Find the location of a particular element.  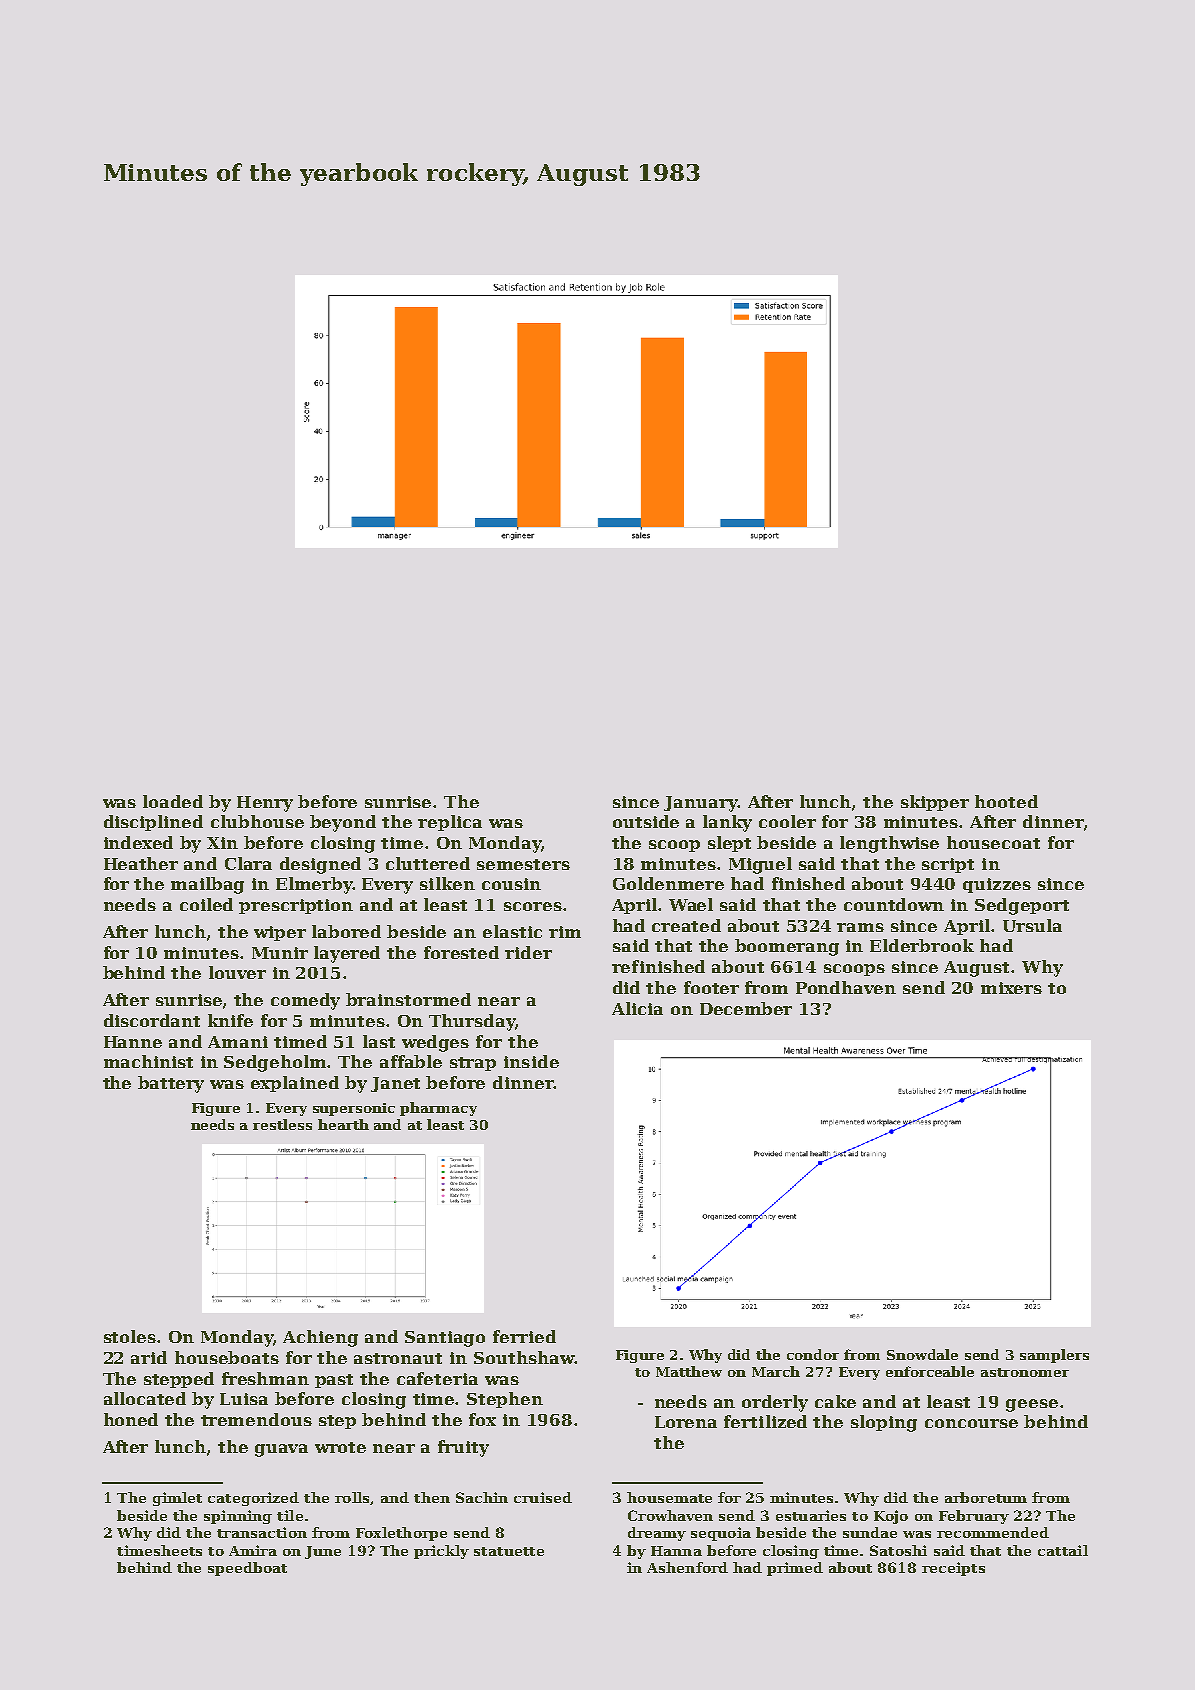

Pondhaven is located at coordinates (846, 987).
